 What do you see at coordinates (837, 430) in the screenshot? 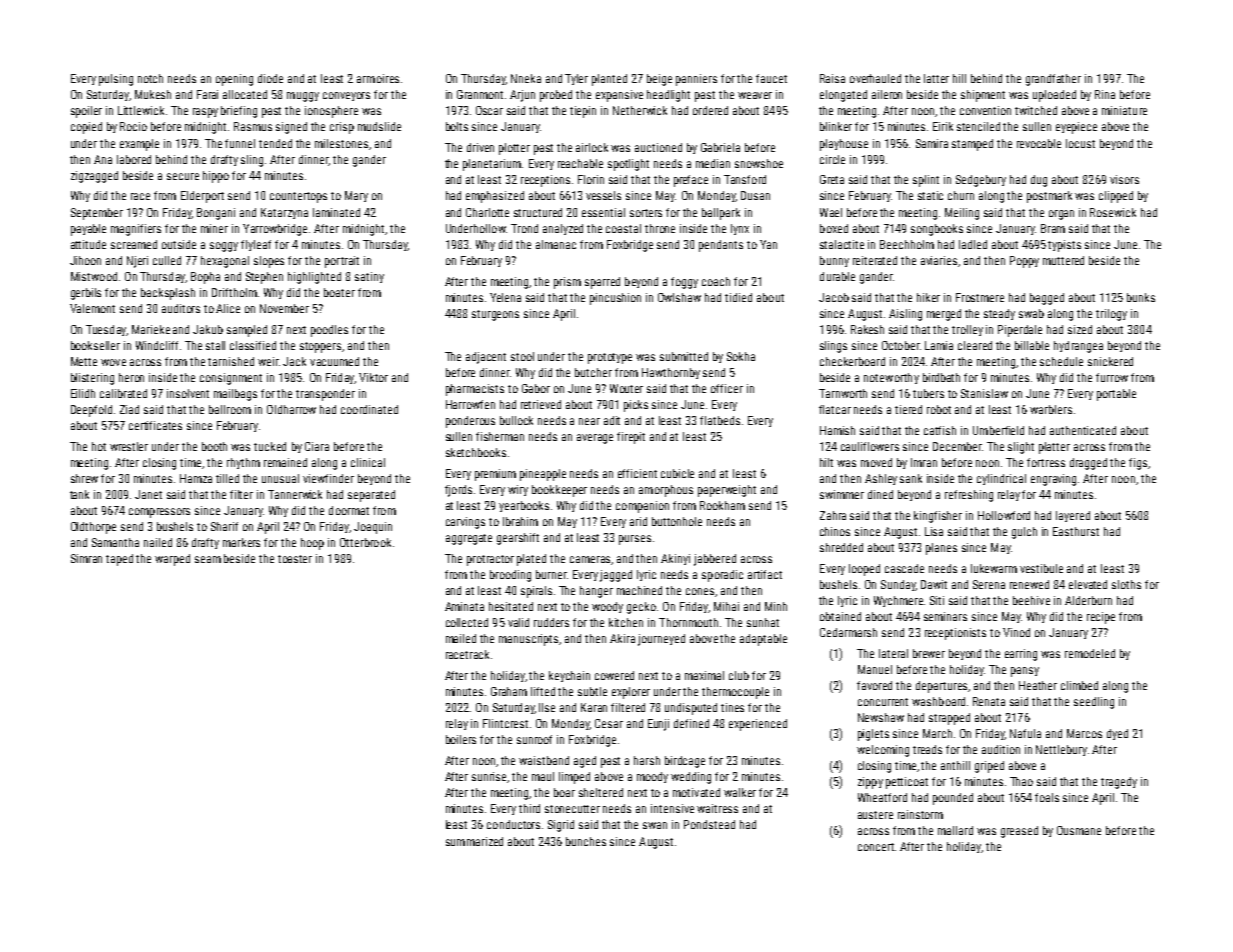
I see `Hamish` at bounding box center [837, 430].
